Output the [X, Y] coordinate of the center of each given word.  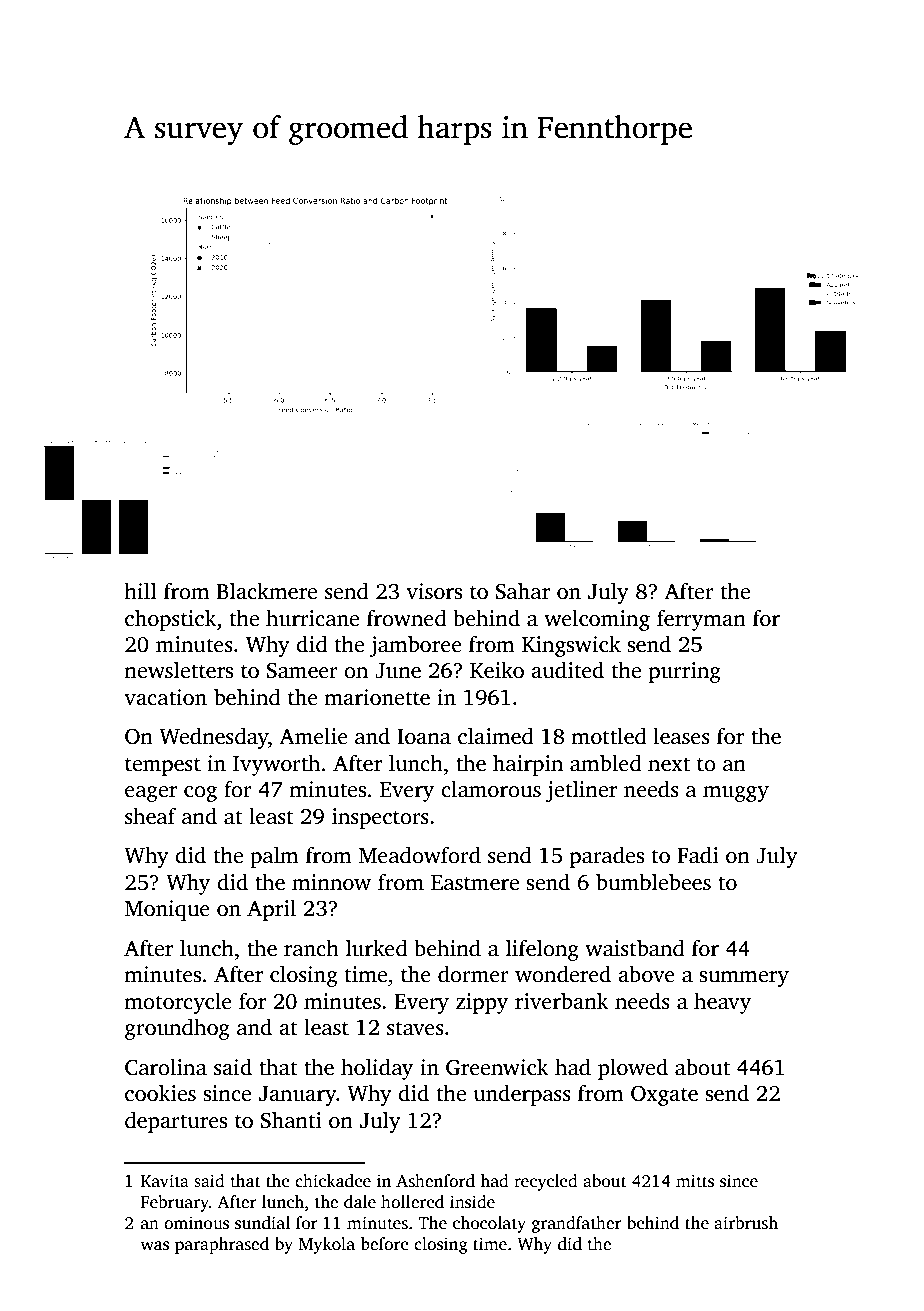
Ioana [424, 737]
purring [685, 672]
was [155, 1246]
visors [434, 591]
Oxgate [664, 1095]
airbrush [746, 1223]
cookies [160, 1093]
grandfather [577, 1224]
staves [415, 1028]
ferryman [701, 620]
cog [200, 794]
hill [140, 590]
